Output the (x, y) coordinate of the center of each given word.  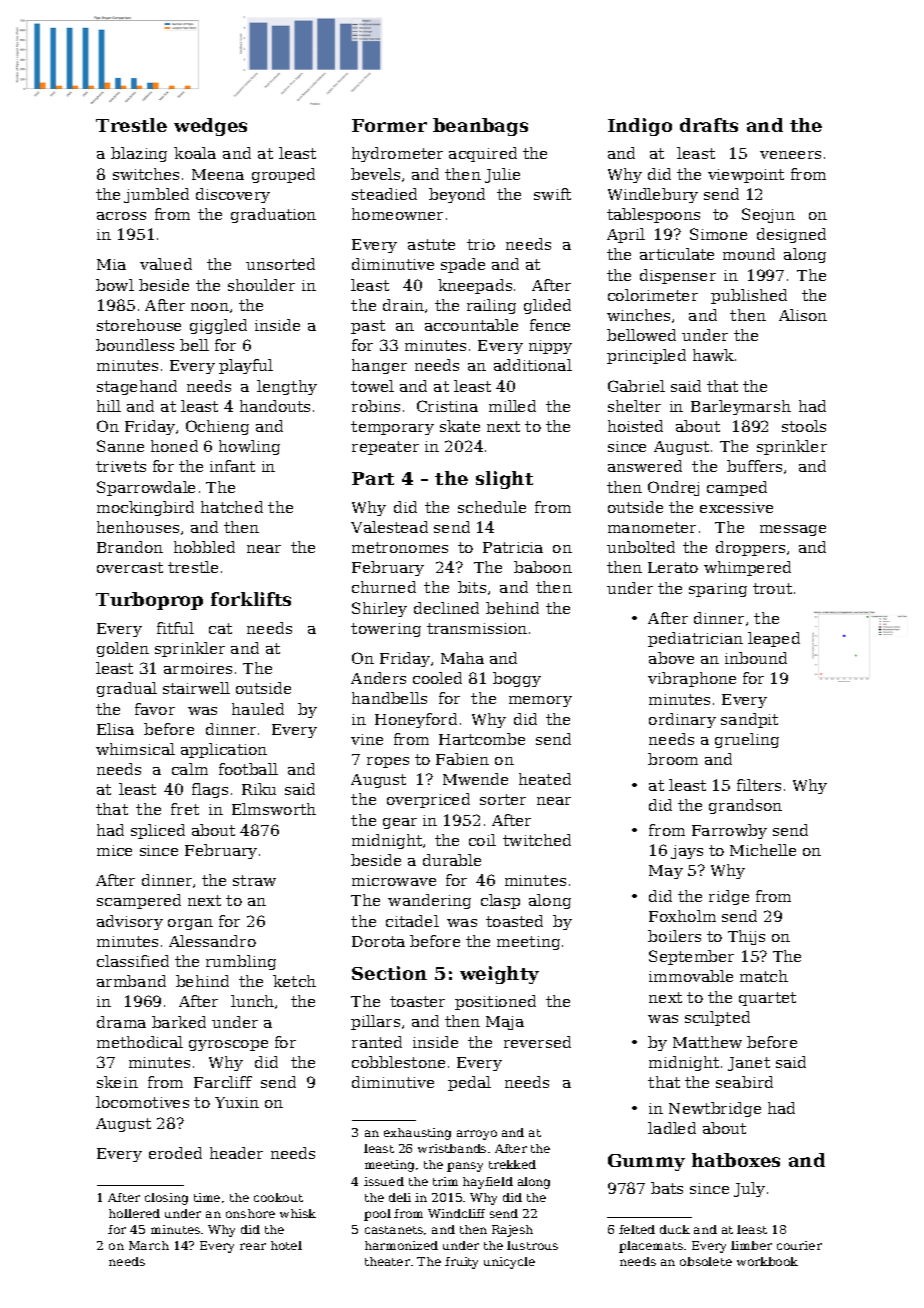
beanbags (480, 127)
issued (384, 1181)
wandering (429, 901)
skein (117, 1082)
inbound (756, 658)
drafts (709, 125)
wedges (210, 127)
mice (114, 850)
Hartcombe (482, 739)
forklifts (251, 599)
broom (673, 759)
